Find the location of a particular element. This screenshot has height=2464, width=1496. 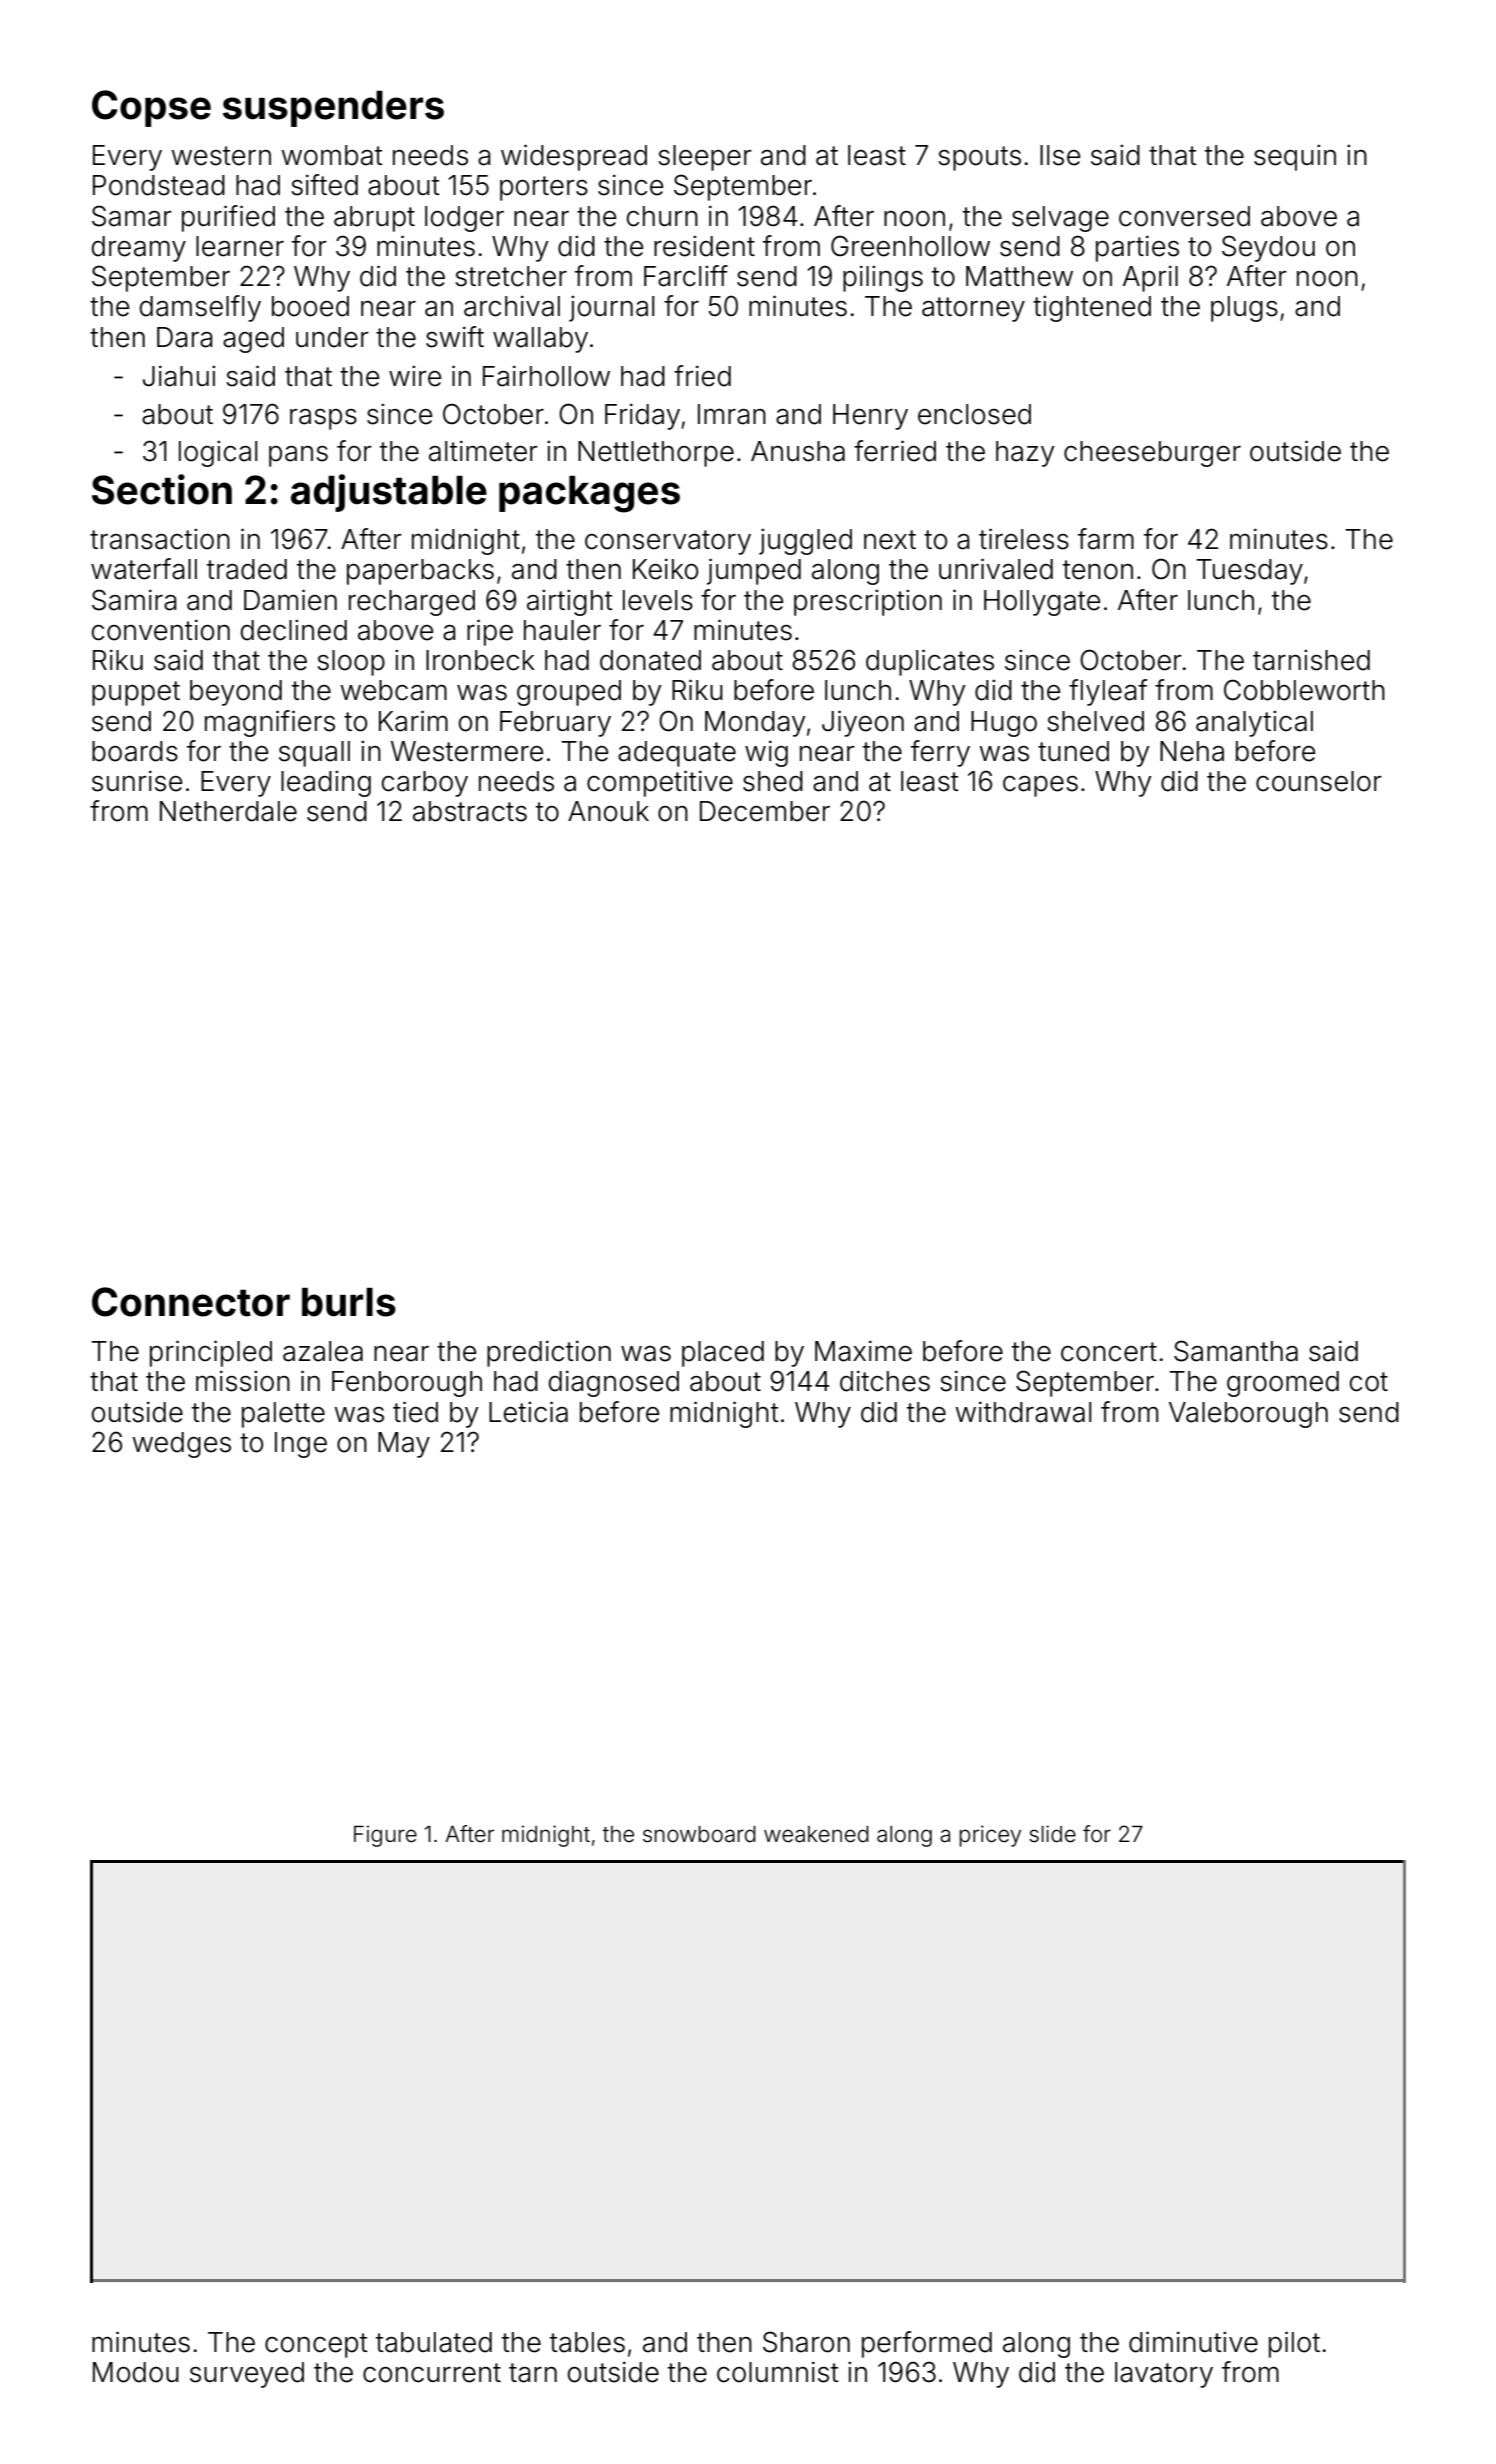

capes is located at coordinates (1040, 786).
